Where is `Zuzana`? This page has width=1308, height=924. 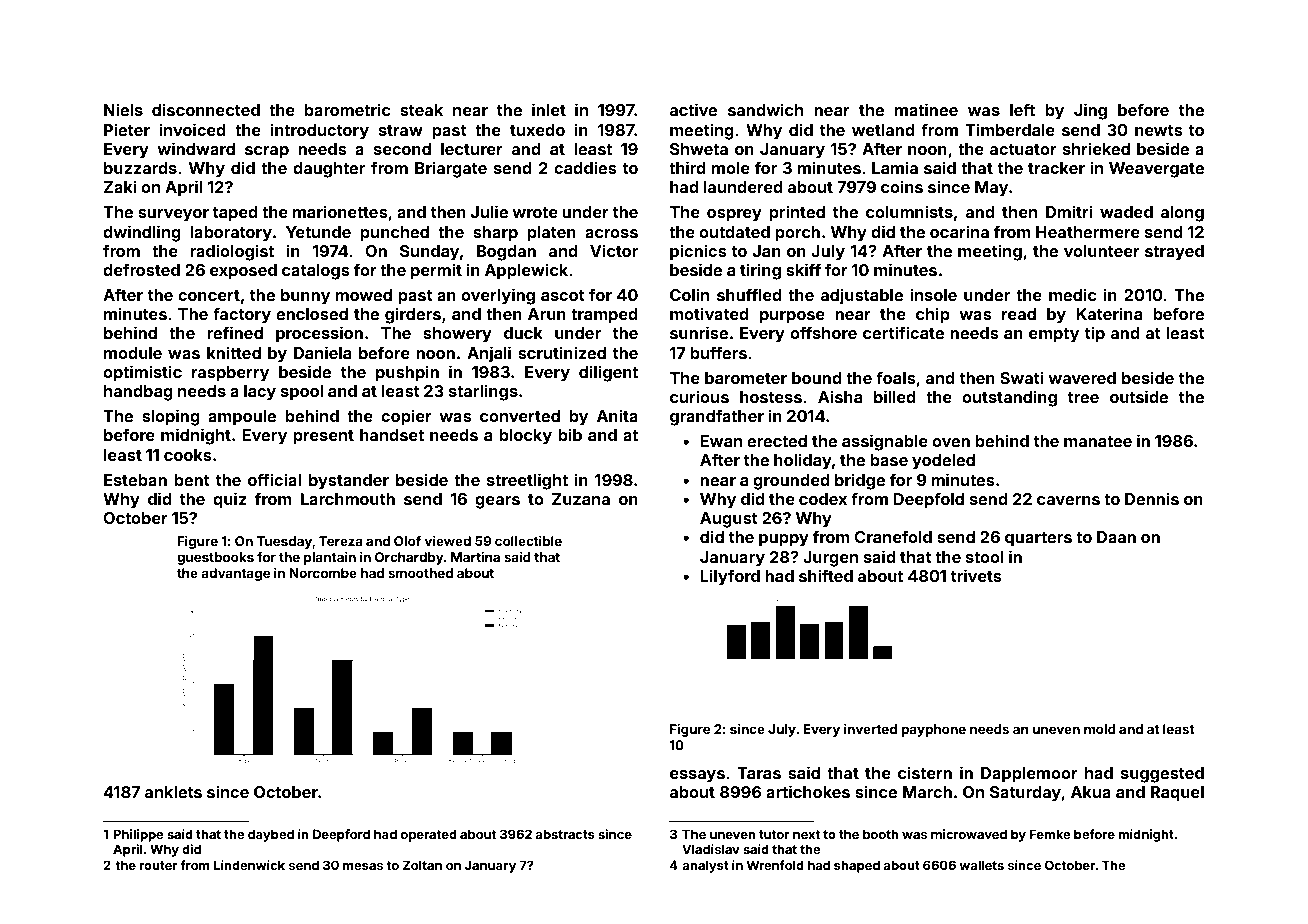
Zuzana is located at coordinates (581, 499).
